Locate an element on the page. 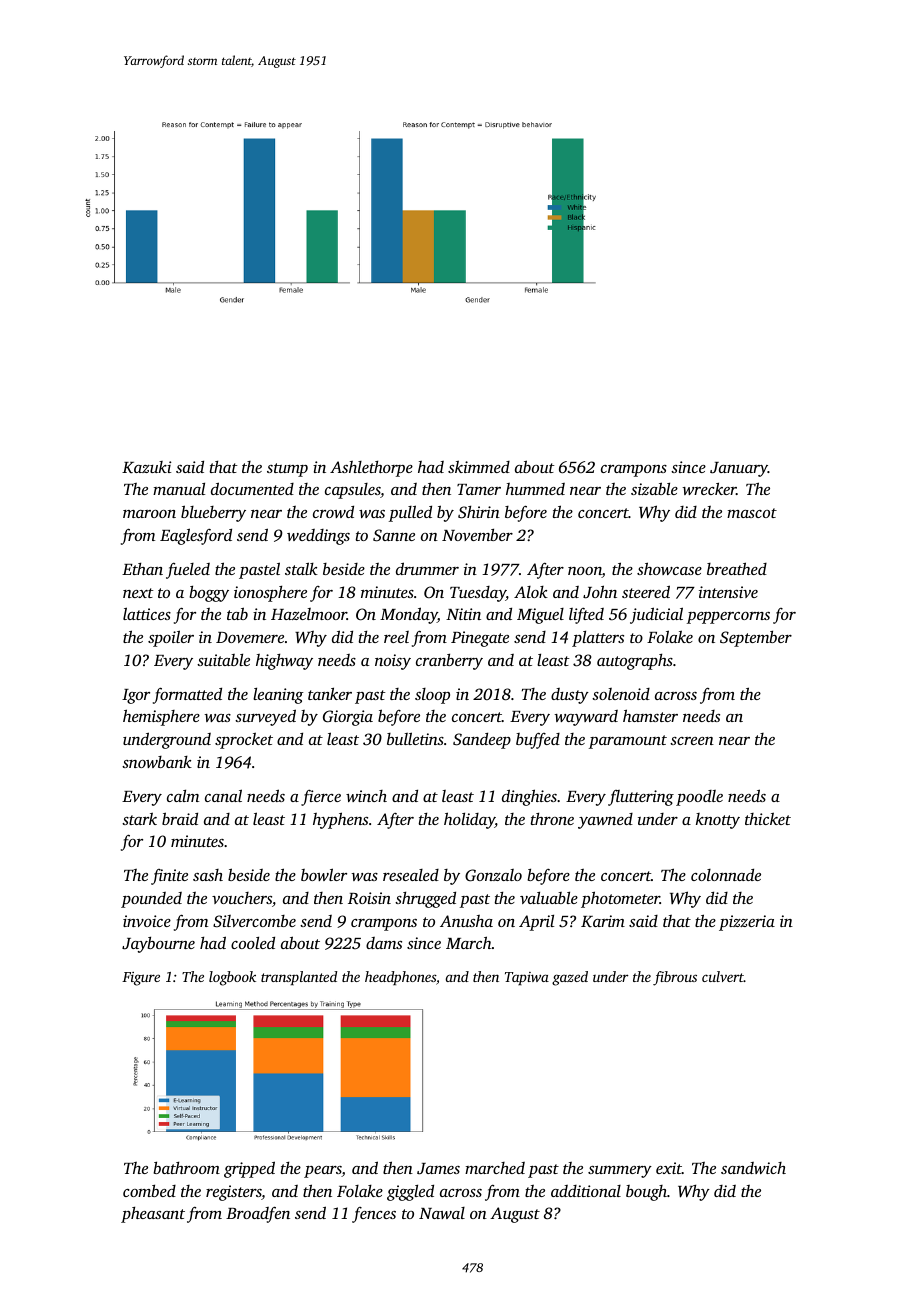 The image size is (924, 1314). sash is located at coordinates (208, 875).
